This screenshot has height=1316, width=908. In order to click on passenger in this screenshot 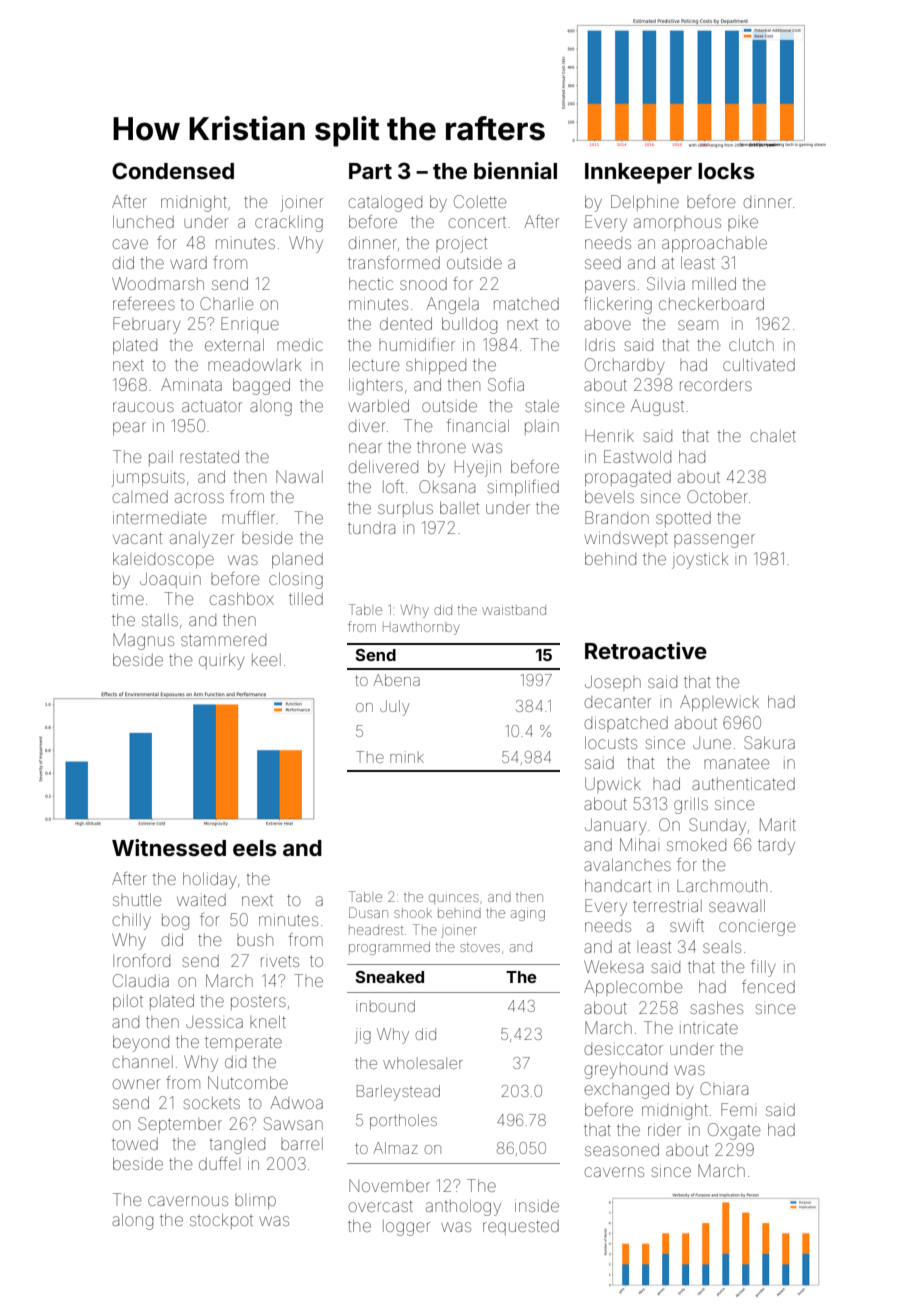, I will do `click(714, 541)`.
